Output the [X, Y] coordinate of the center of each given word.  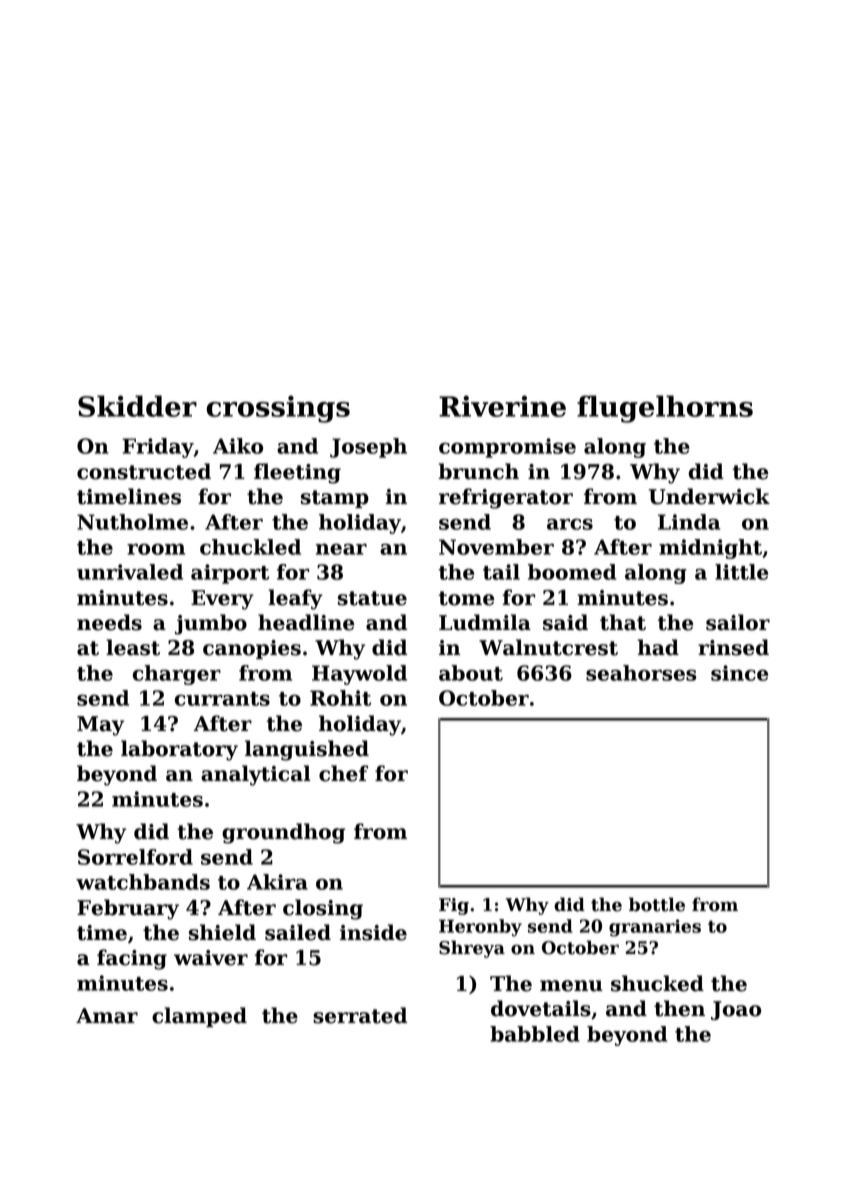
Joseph [368, 448]
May [100, 726]
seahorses [641, 673]
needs [109, 622]
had [658, 647]
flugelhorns [665, 409]
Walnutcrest [548, 647]
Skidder [137, 406]
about [471, 673]
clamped [199, 1017]
